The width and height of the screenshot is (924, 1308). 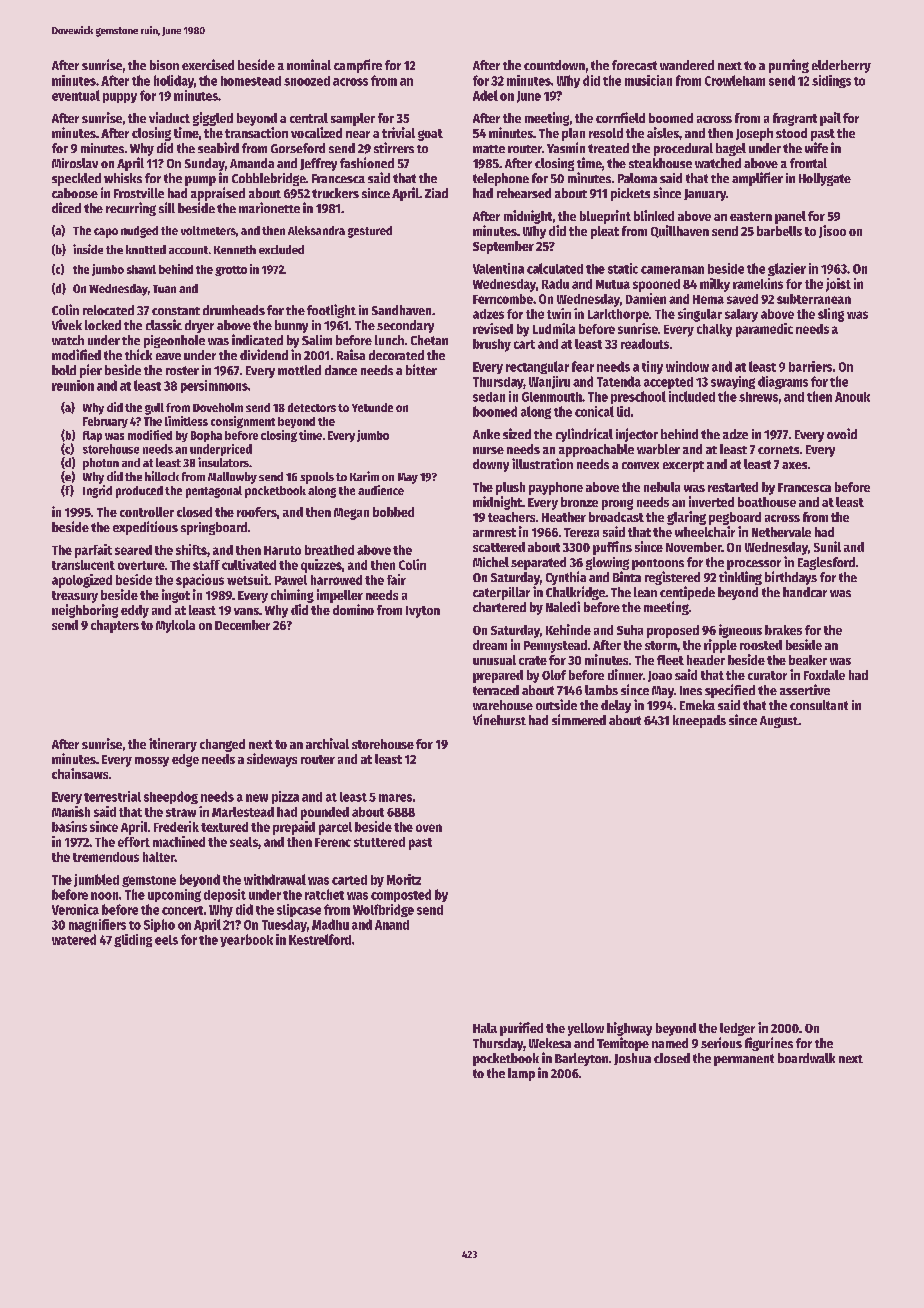 I want to click on Olof, so click(x=554, y=675).
